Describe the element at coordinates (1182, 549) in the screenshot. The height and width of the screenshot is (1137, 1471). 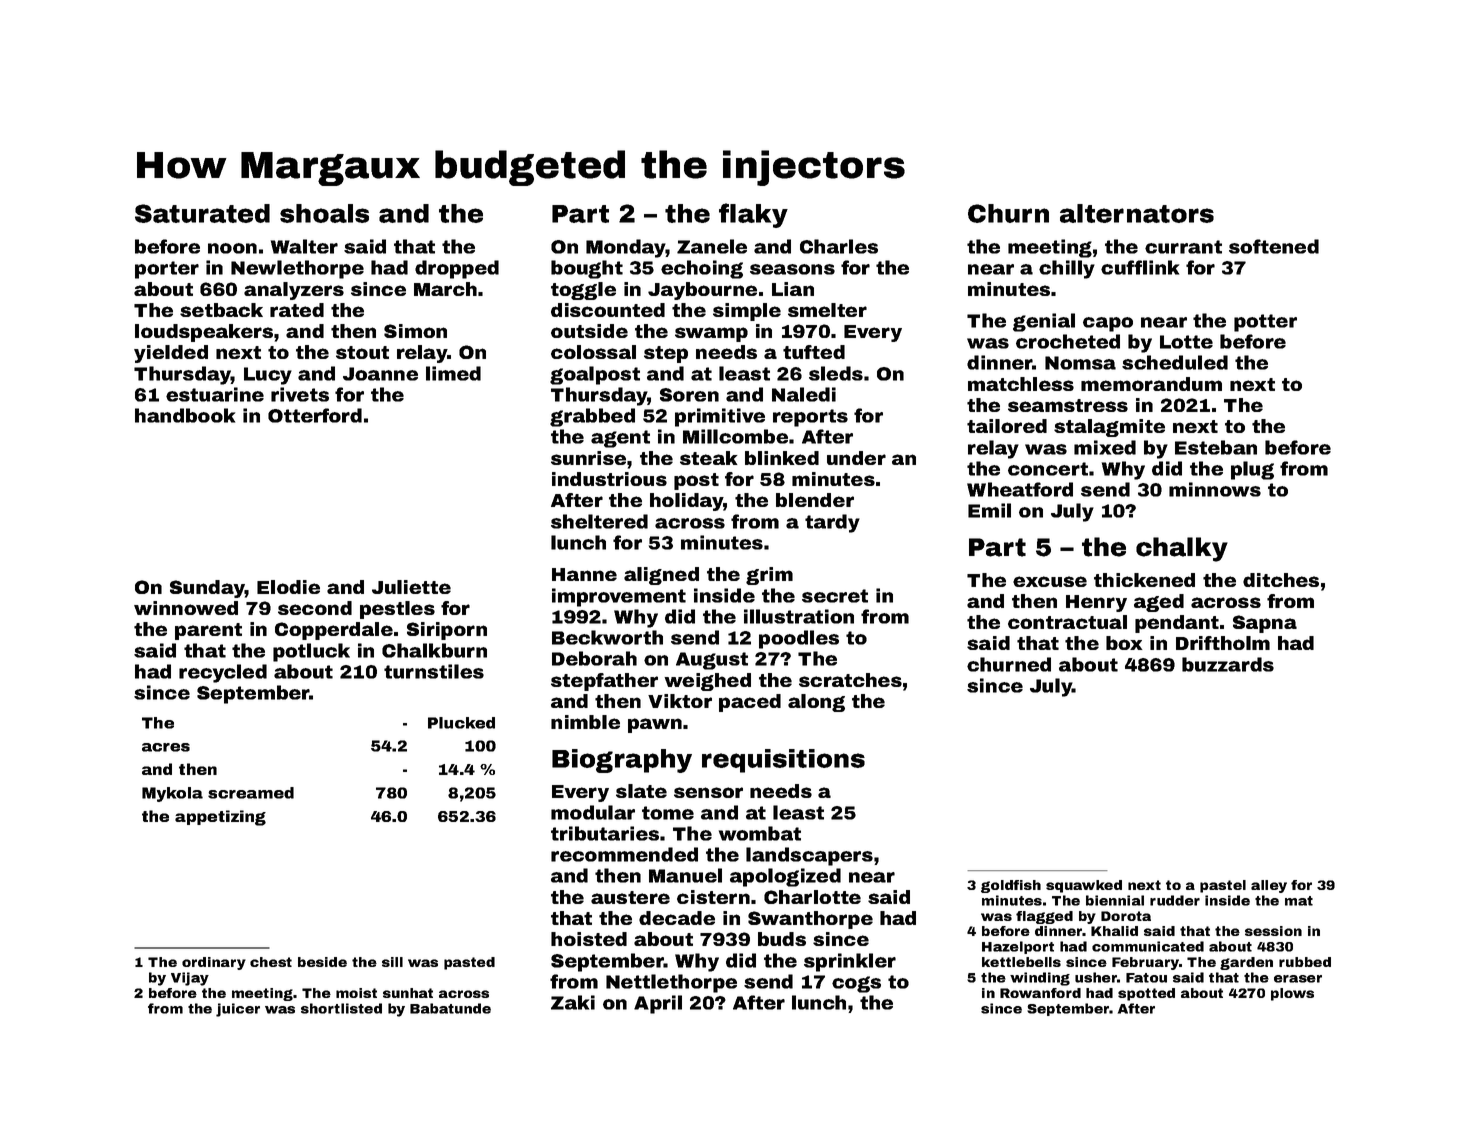
I see `chalky` at that location.
